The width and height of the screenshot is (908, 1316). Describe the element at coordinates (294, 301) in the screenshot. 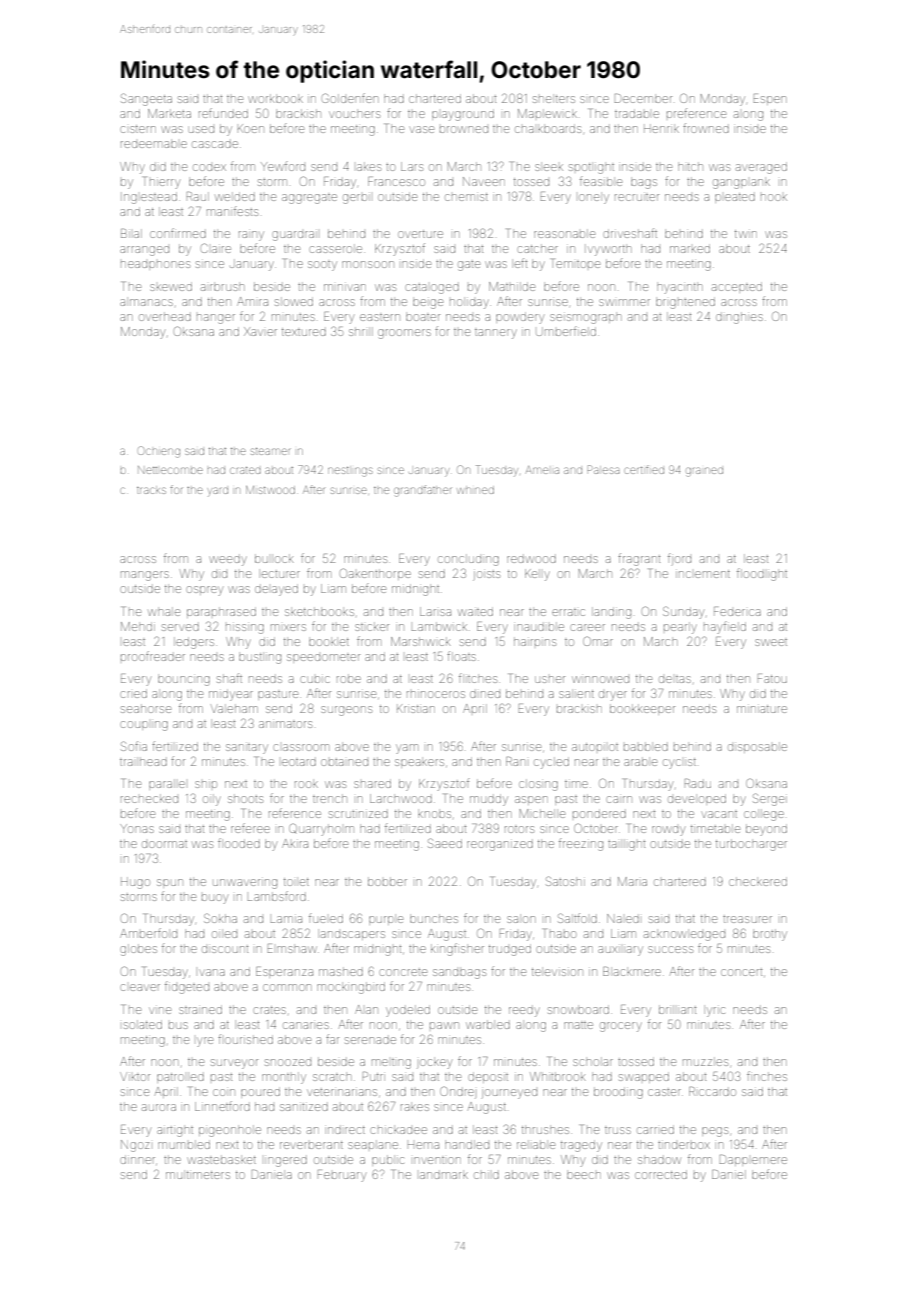

I see `slowed` at that location.
